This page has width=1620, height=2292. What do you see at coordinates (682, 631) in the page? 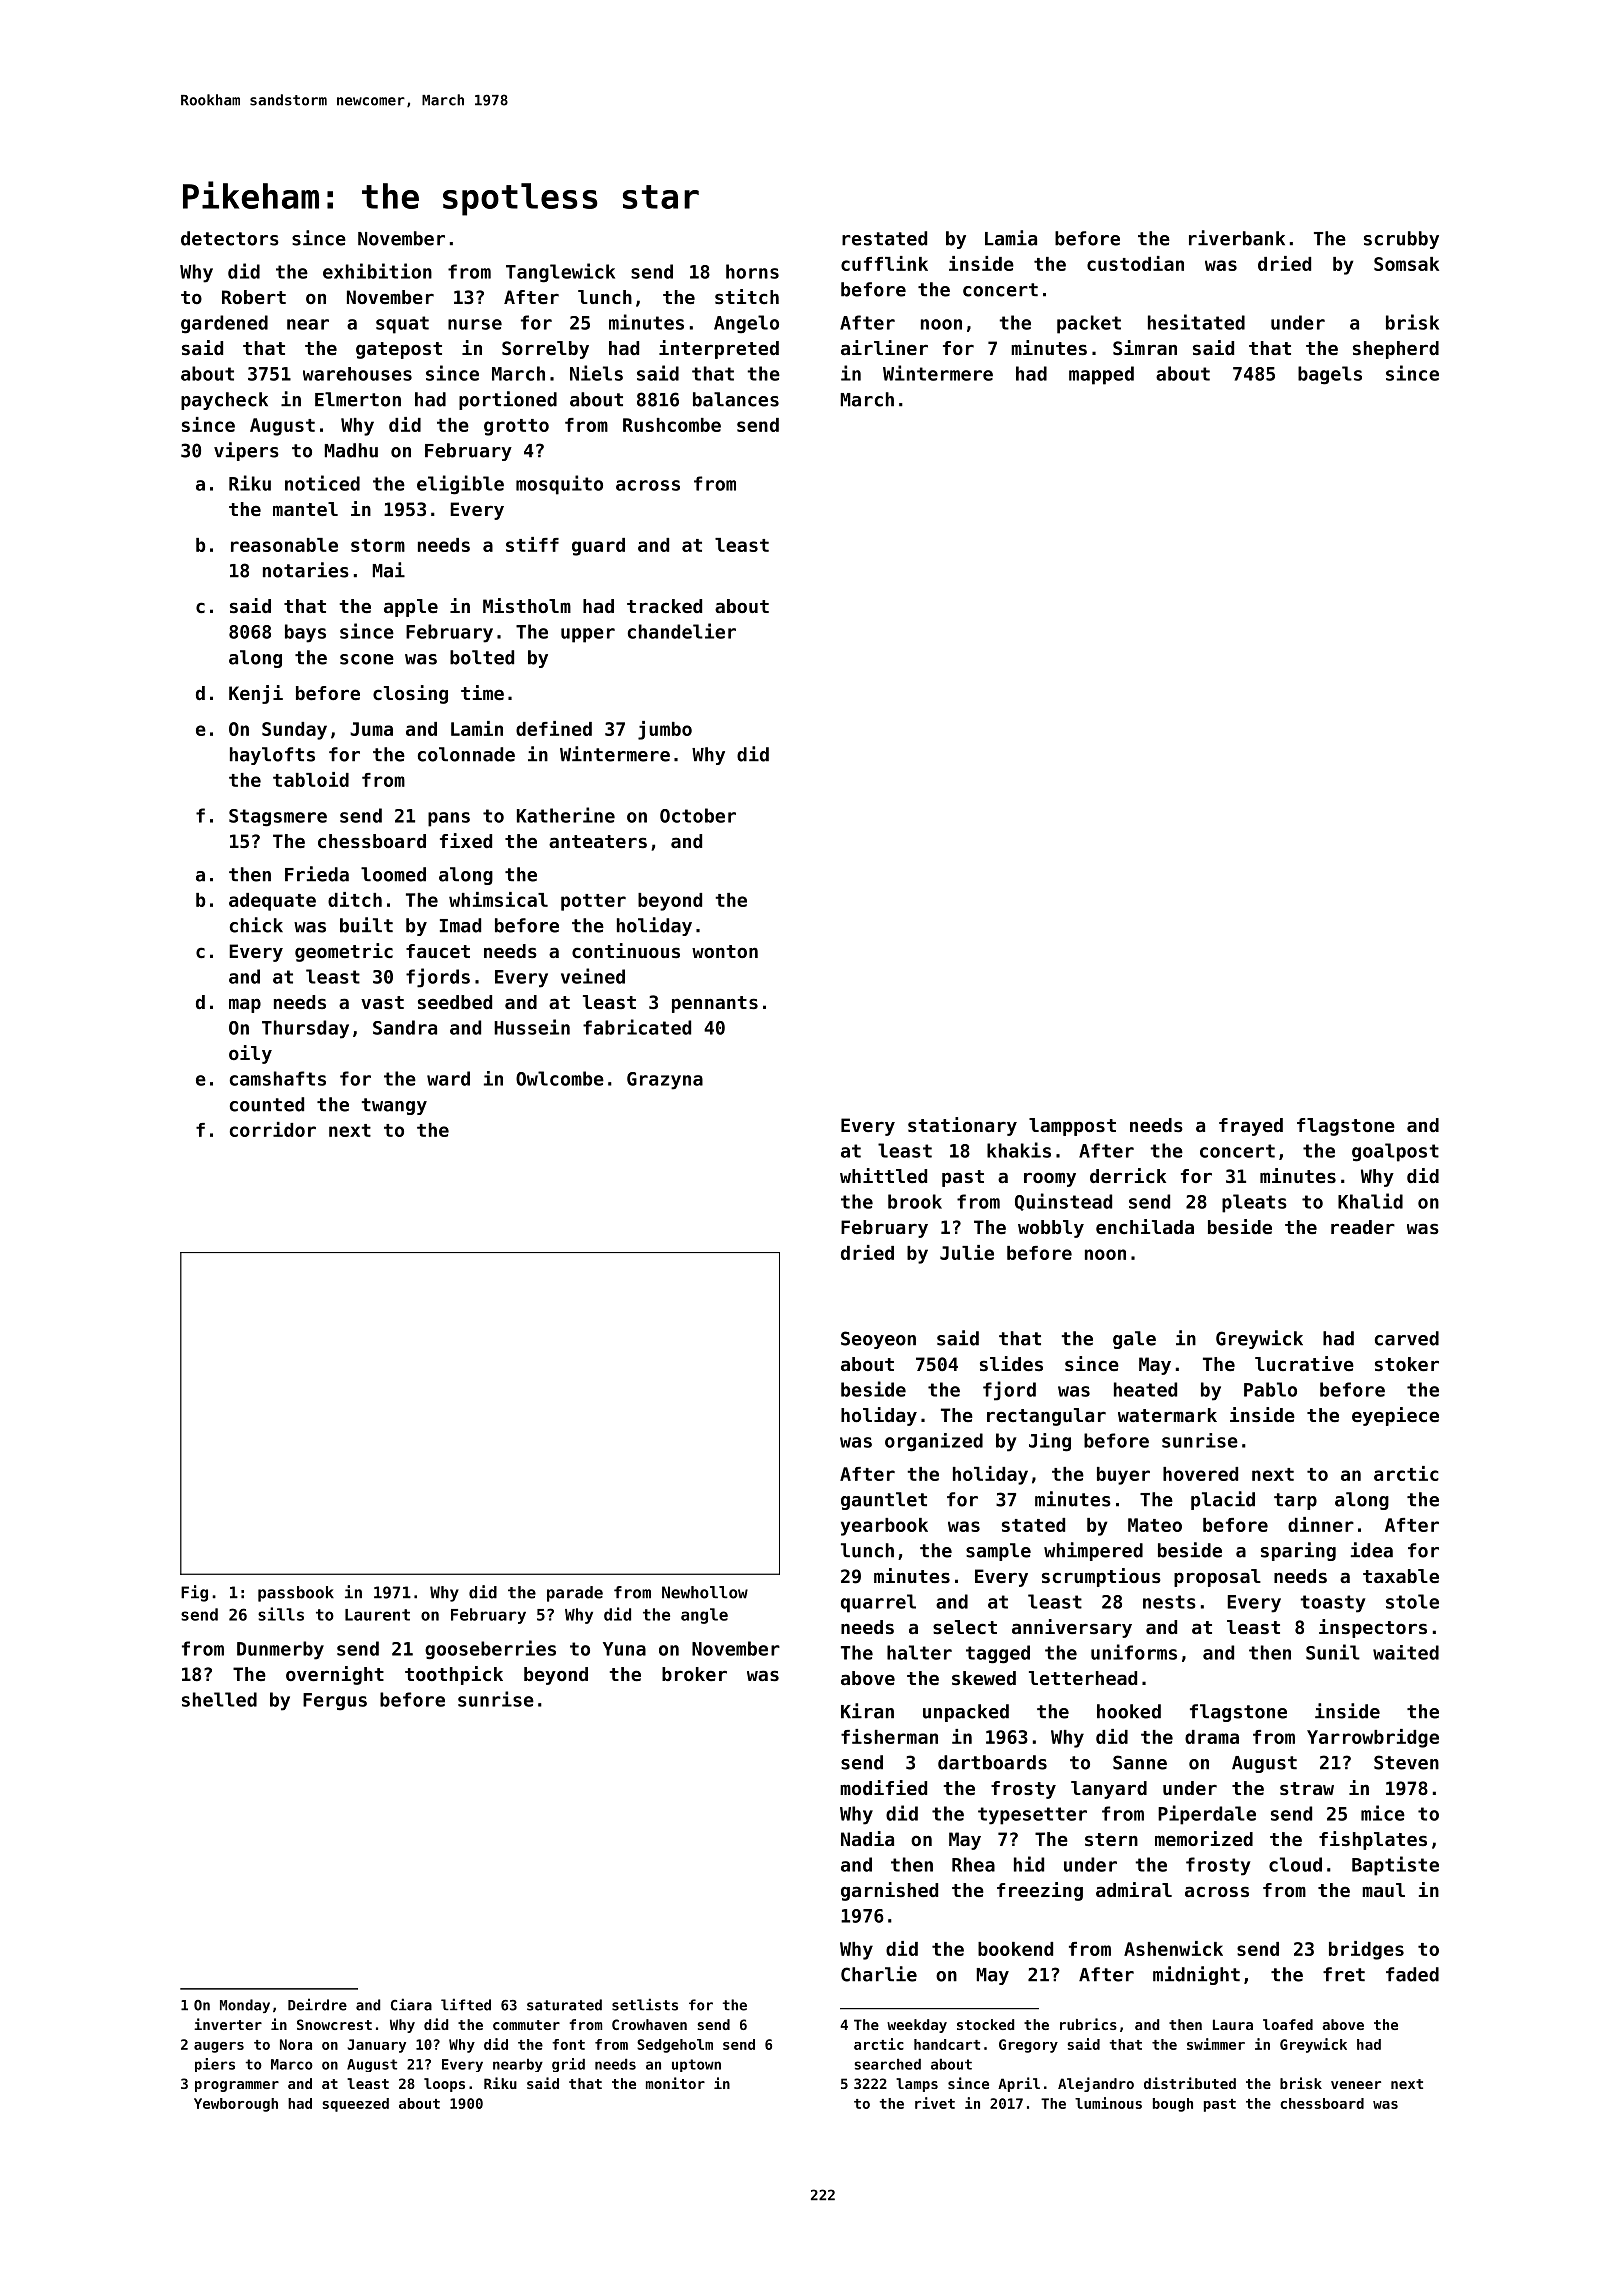
I see `chandelier` at bounding box center [682, 631].
